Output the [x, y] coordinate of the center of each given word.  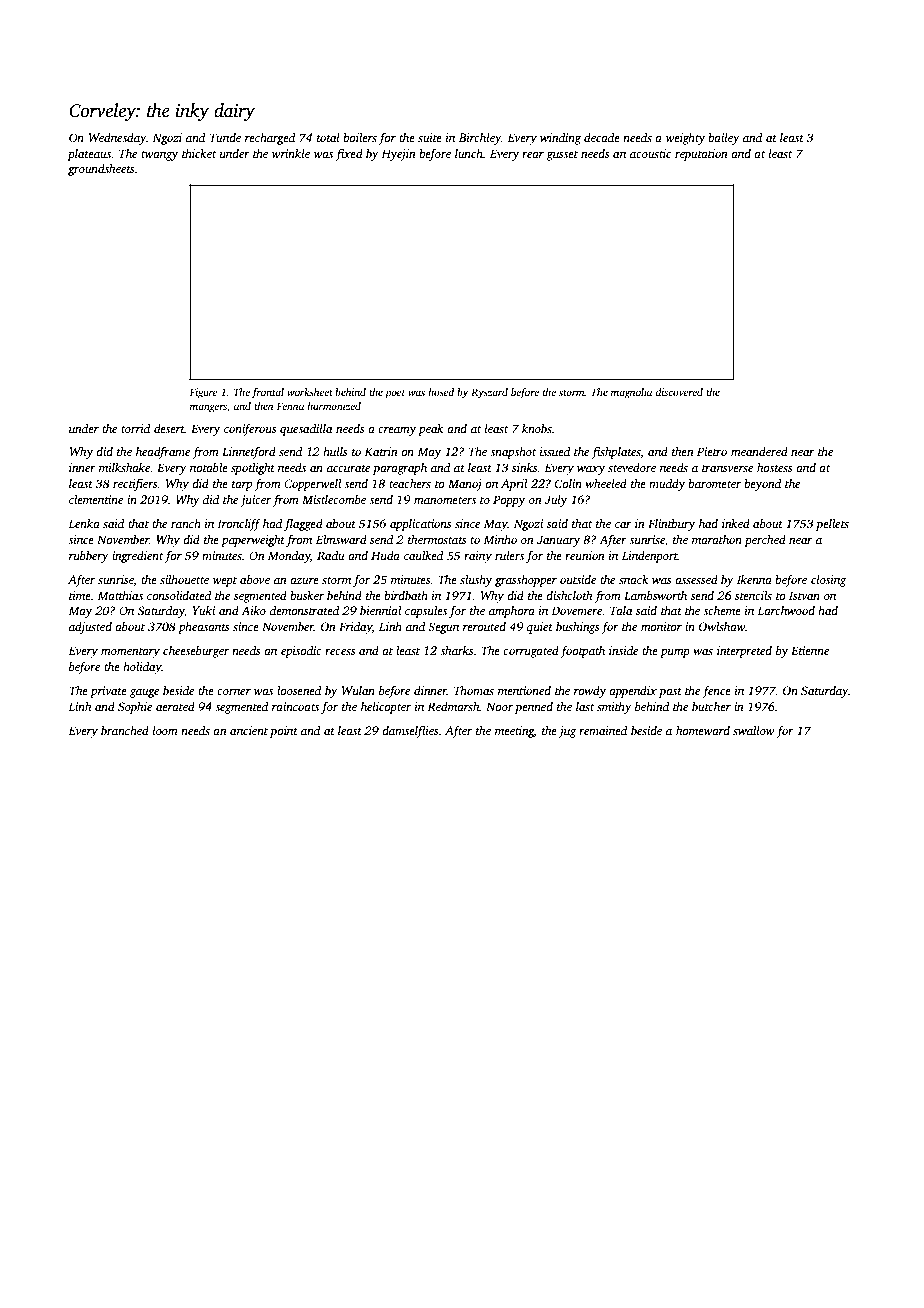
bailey [724, 139]
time [80, 595]
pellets [832, 525]
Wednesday [117, 139]
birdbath [406, 595]
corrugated [531, 652]
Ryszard [489, 393]
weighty [685, 139]
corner [234, 692]
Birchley [480, 139]
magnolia [631, 393]
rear [533, 155]
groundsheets [101, 170]
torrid [135, 428]
